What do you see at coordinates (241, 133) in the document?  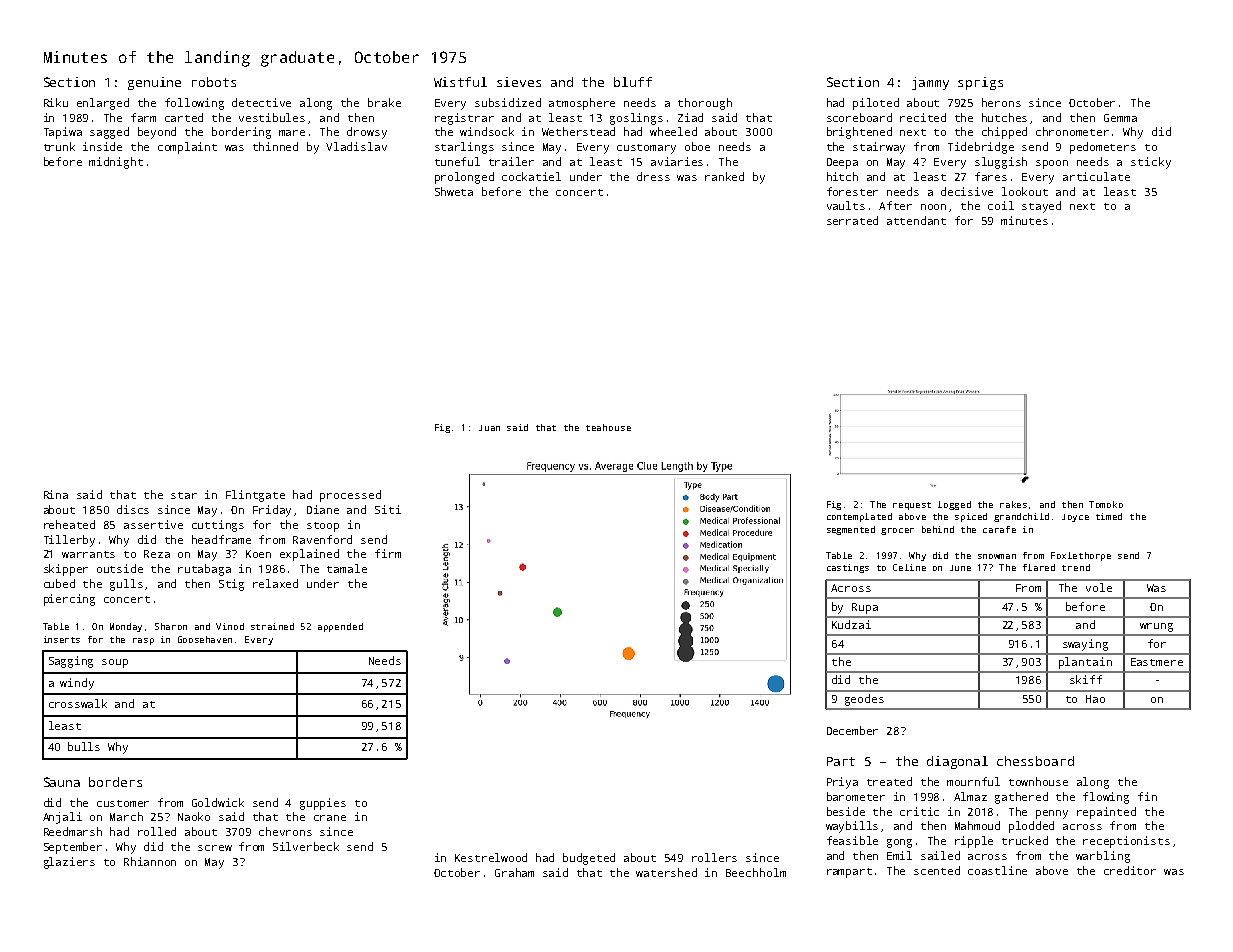 I see `bordering` at bounding box center [241, 133].
